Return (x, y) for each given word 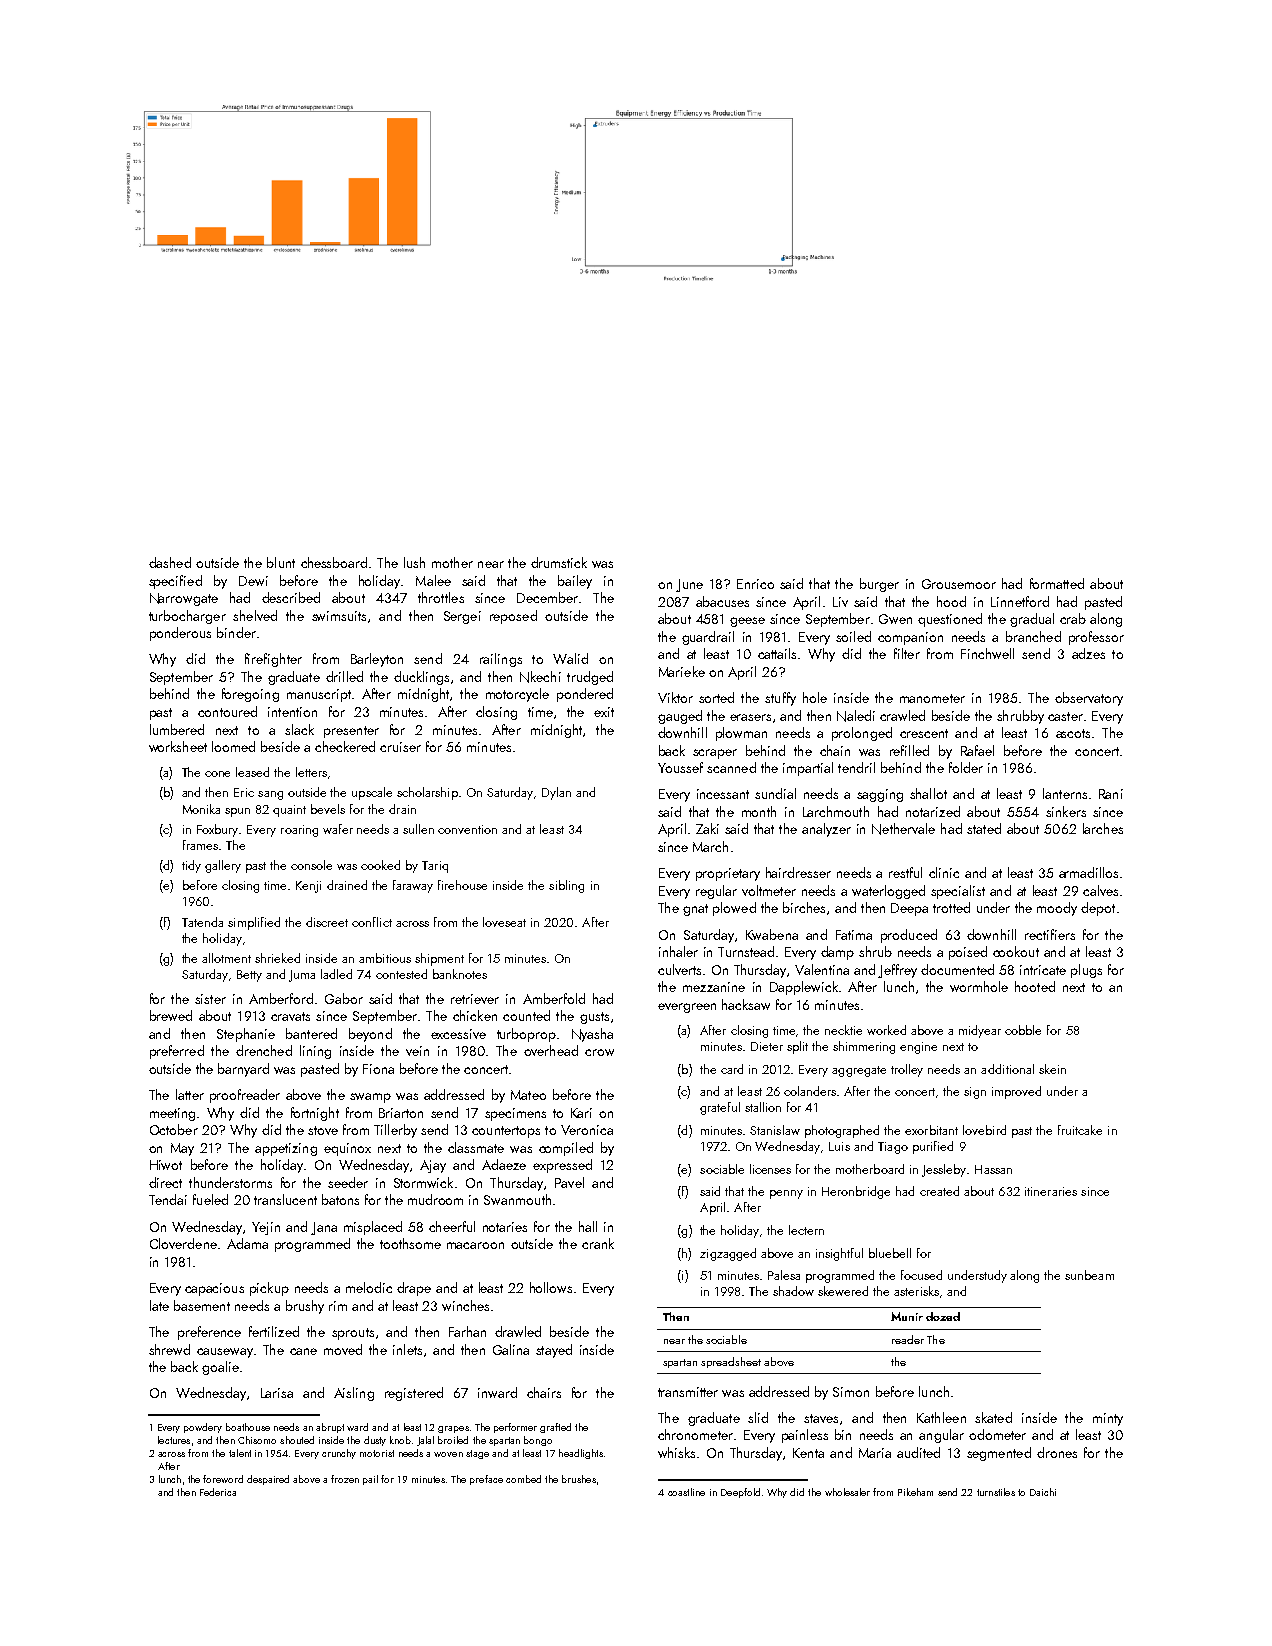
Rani (1111, 794)
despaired (268, 1480)
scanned (731, 767)
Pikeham (915, 1492)
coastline (686, 1492)
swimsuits (339, 616)
